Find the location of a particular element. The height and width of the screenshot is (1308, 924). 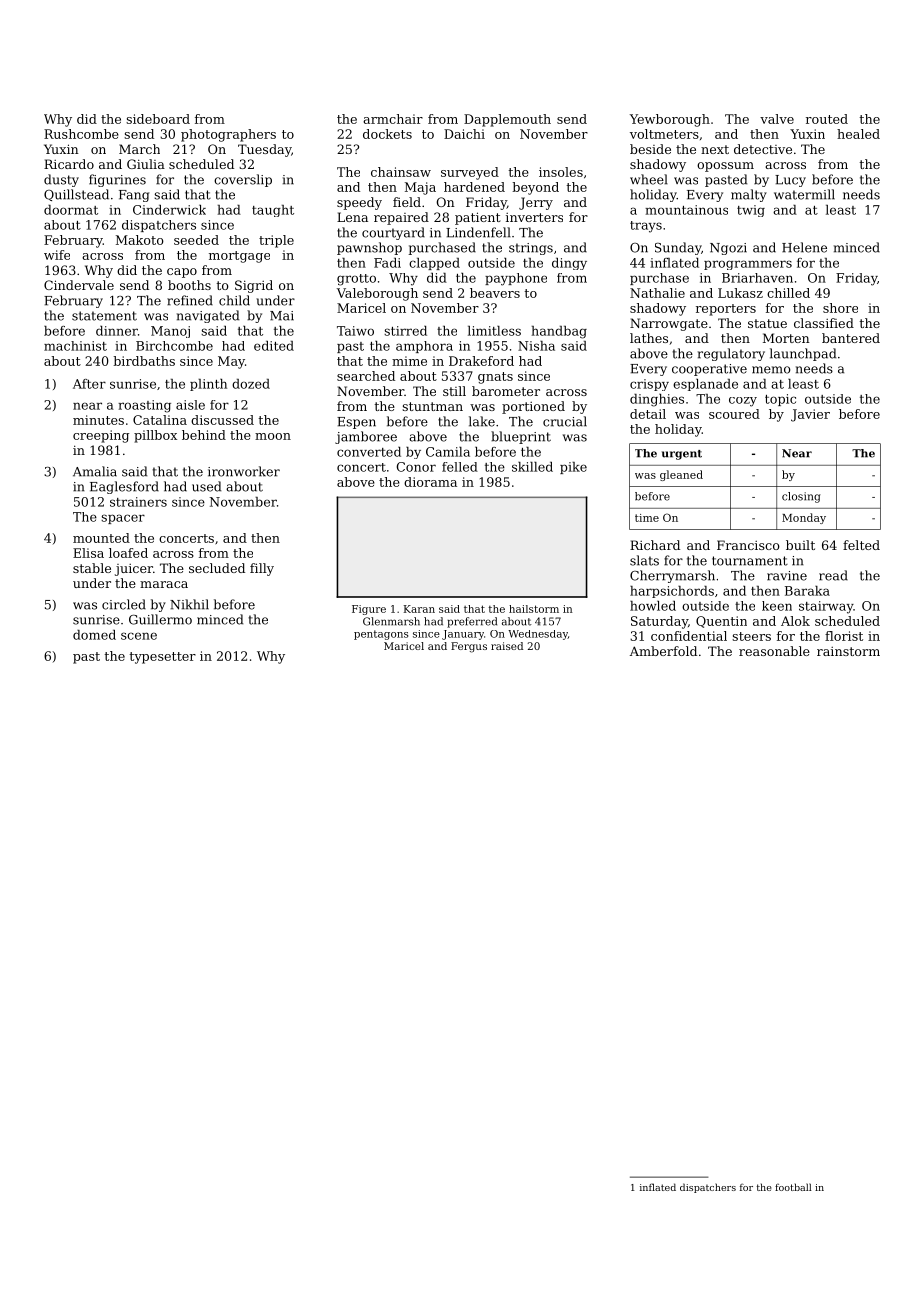

routed is located at coordinates (827, 119).
